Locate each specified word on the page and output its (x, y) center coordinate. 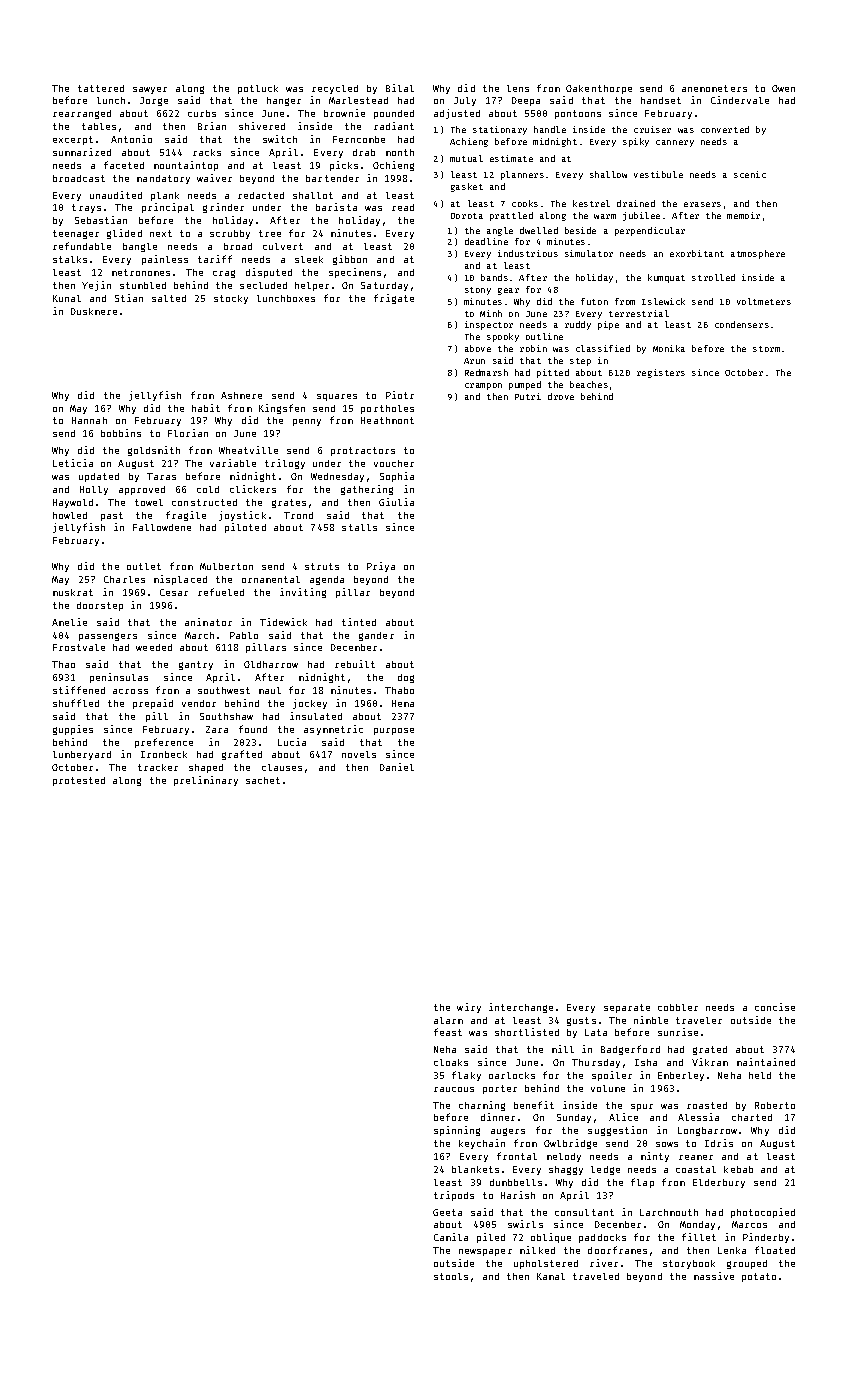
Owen (783, 88)
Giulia (396, 502)
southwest (224, 690)
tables (99, 126)
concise (775, 1007)
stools (451, 1276)
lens (518, 88)
